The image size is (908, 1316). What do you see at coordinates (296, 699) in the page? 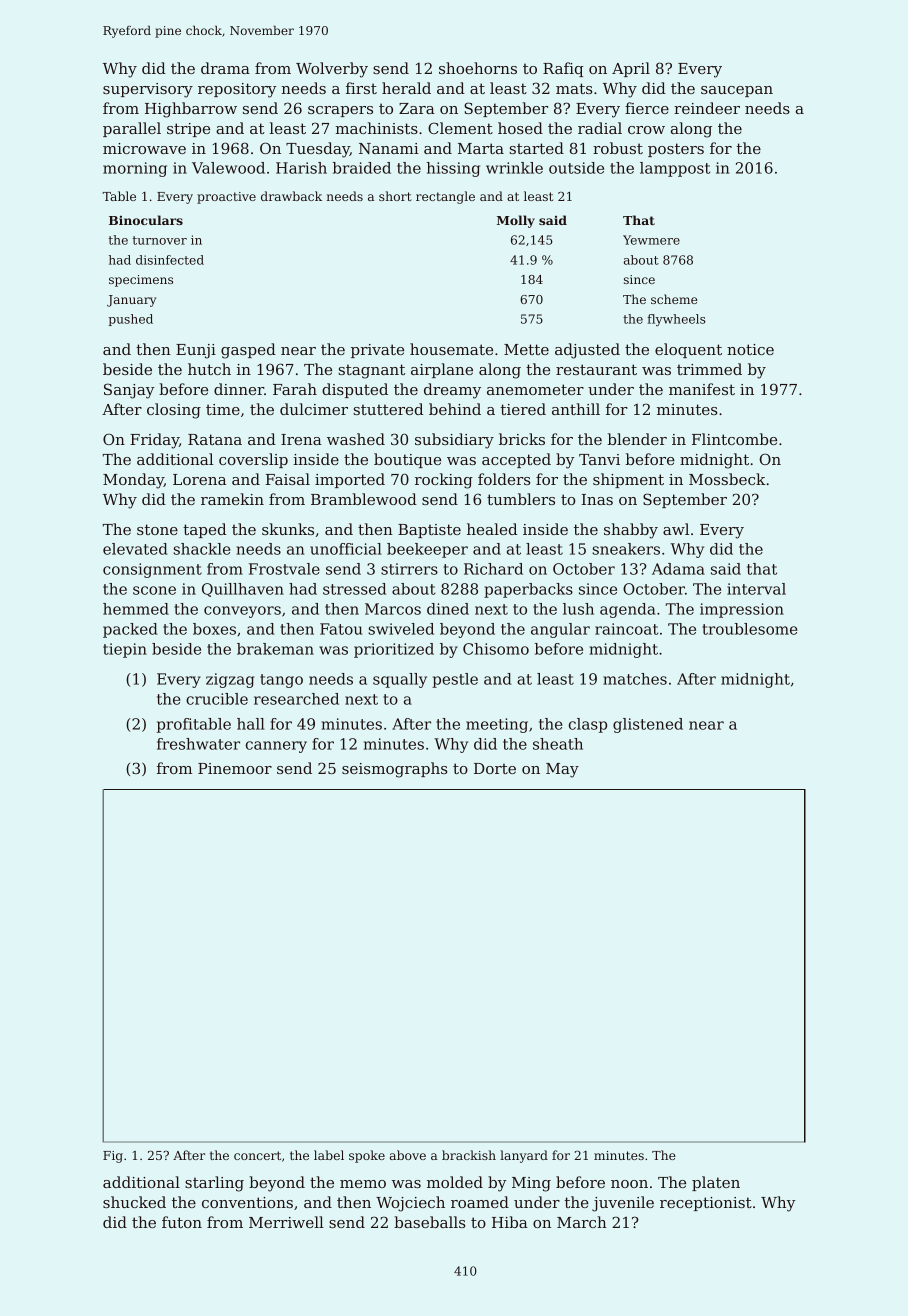
I see `researched` at bounding box center [296, 699].
